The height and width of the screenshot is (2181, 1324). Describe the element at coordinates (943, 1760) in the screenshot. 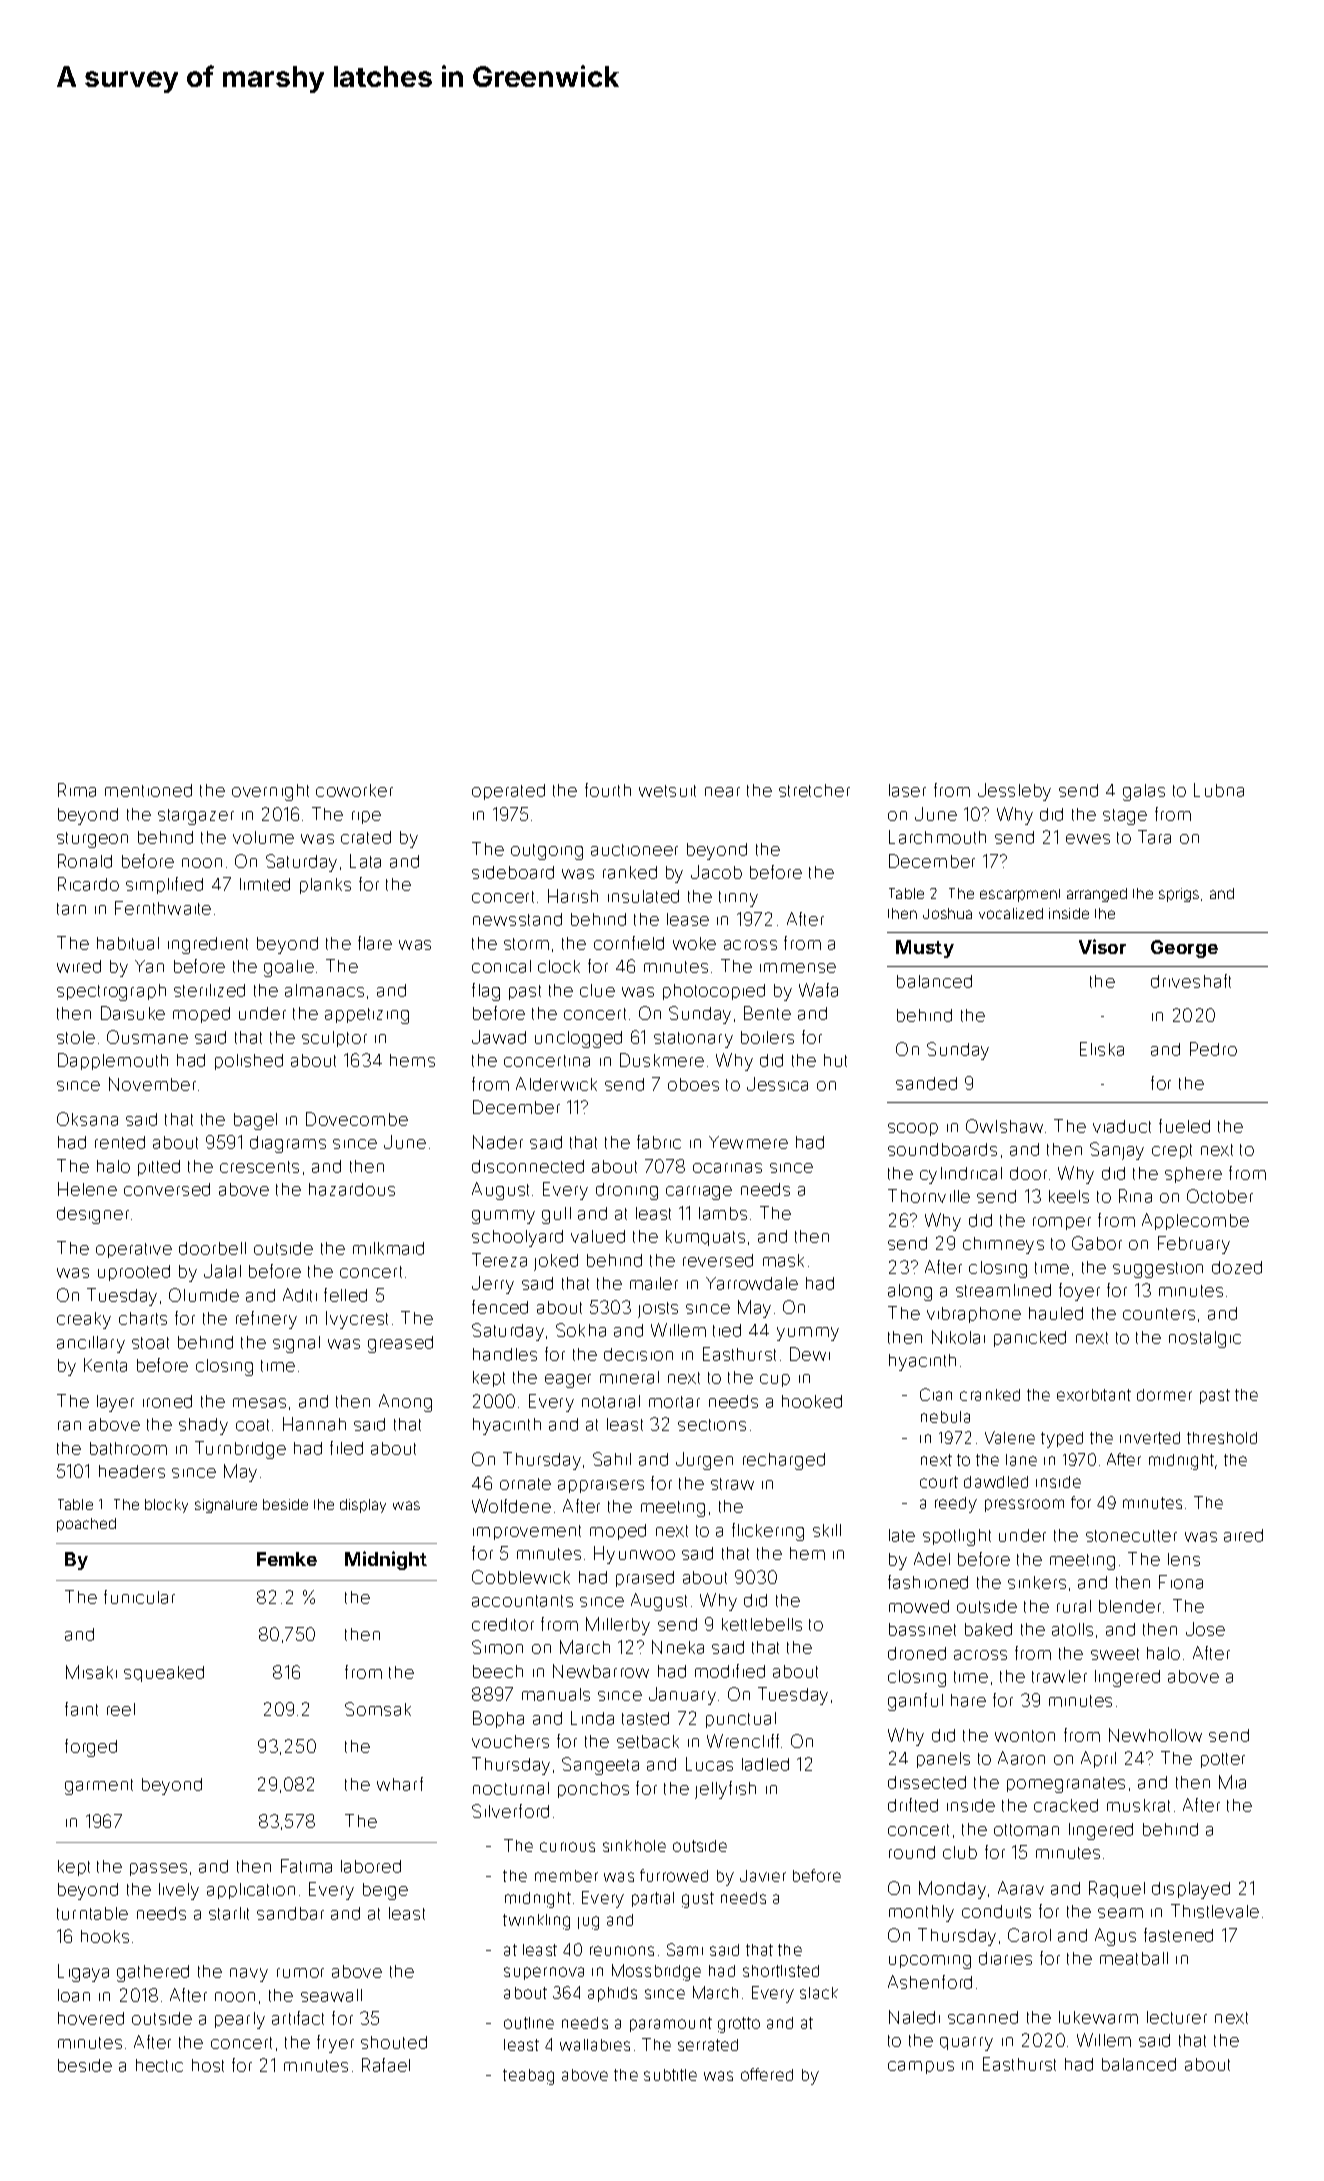

I see `panels` at that location.
